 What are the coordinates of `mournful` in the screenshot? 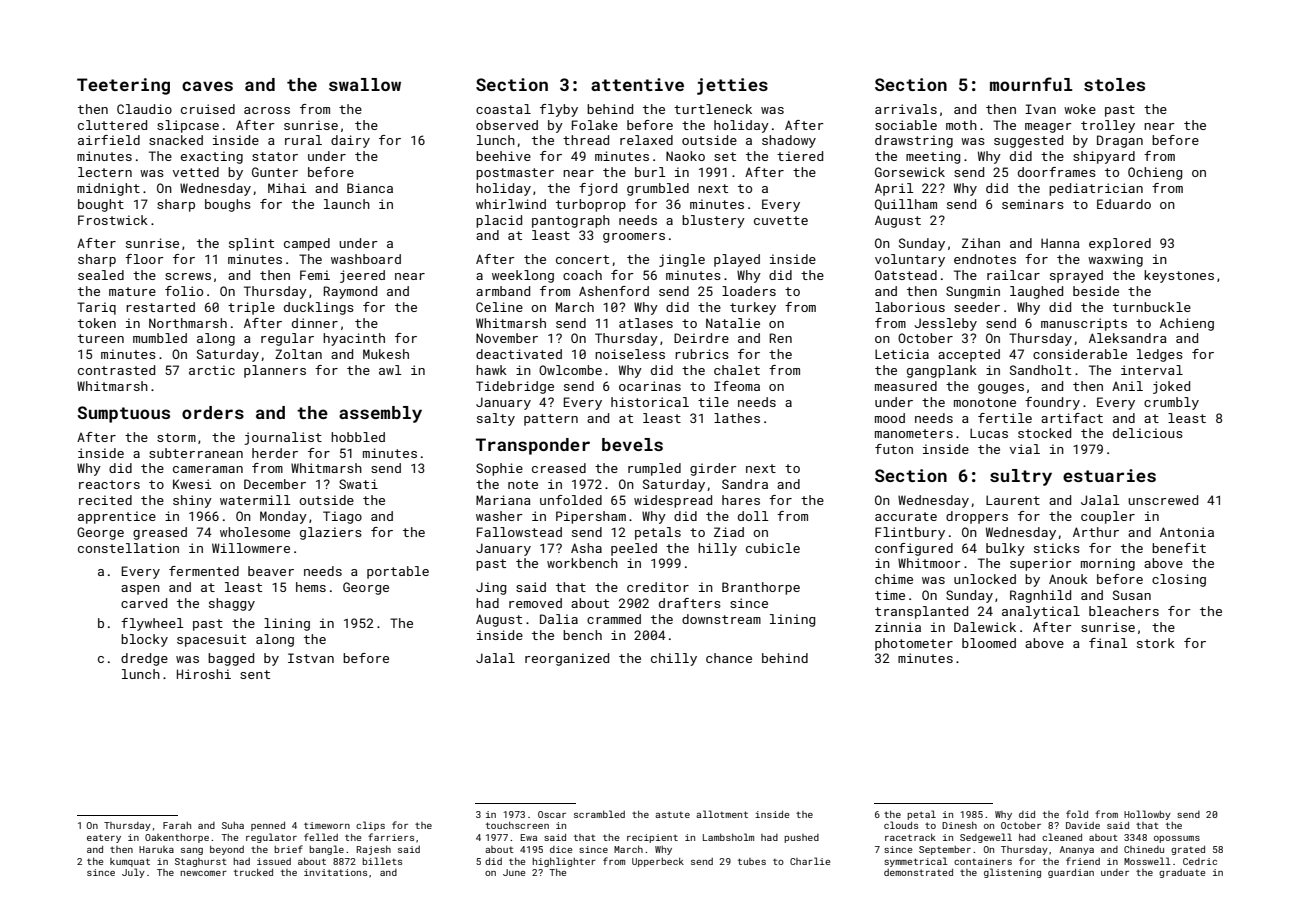 It's located at (1031, 84).
